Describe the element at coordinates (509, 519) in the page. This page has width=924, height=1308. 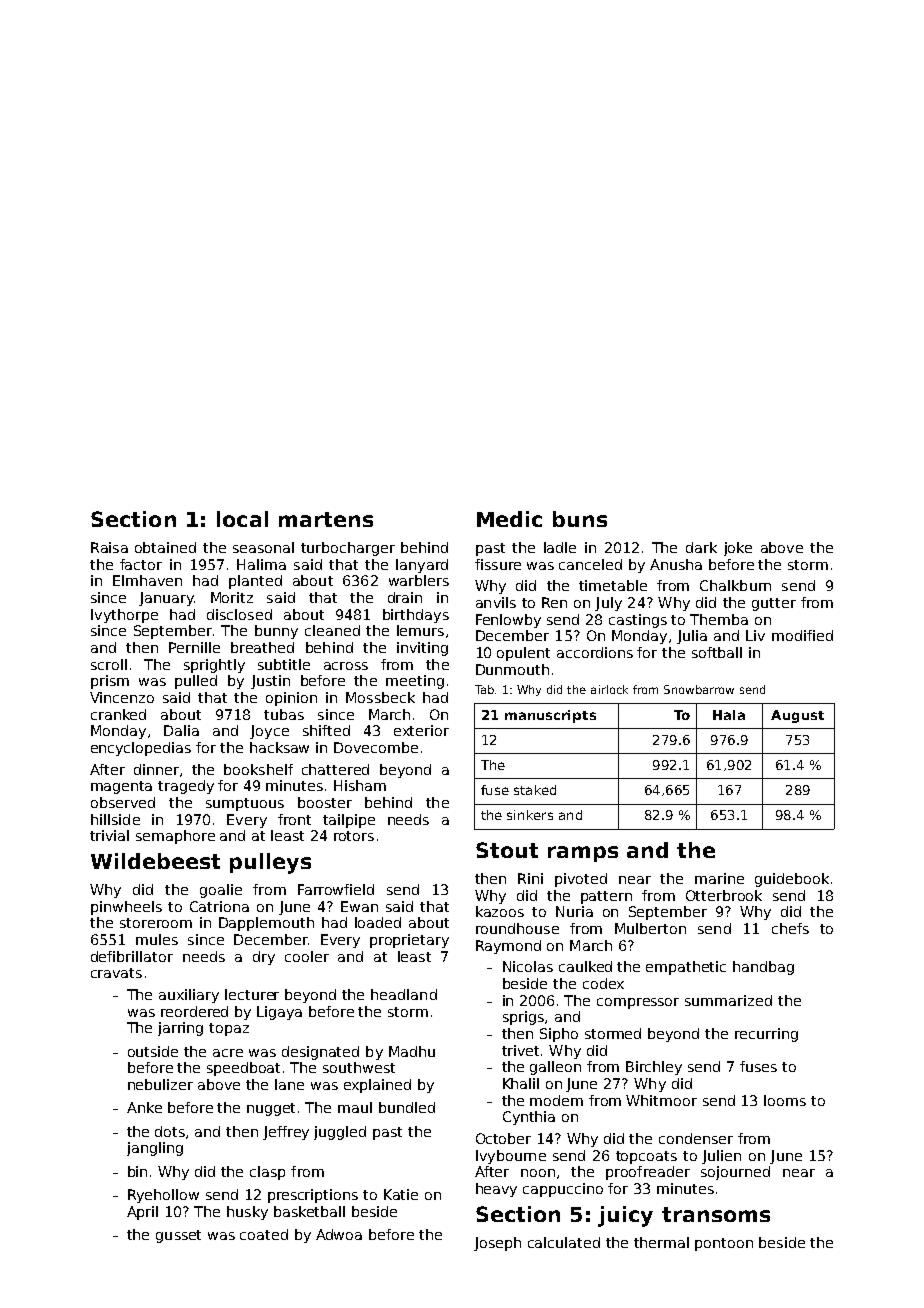
I see `Medic` at that location.
